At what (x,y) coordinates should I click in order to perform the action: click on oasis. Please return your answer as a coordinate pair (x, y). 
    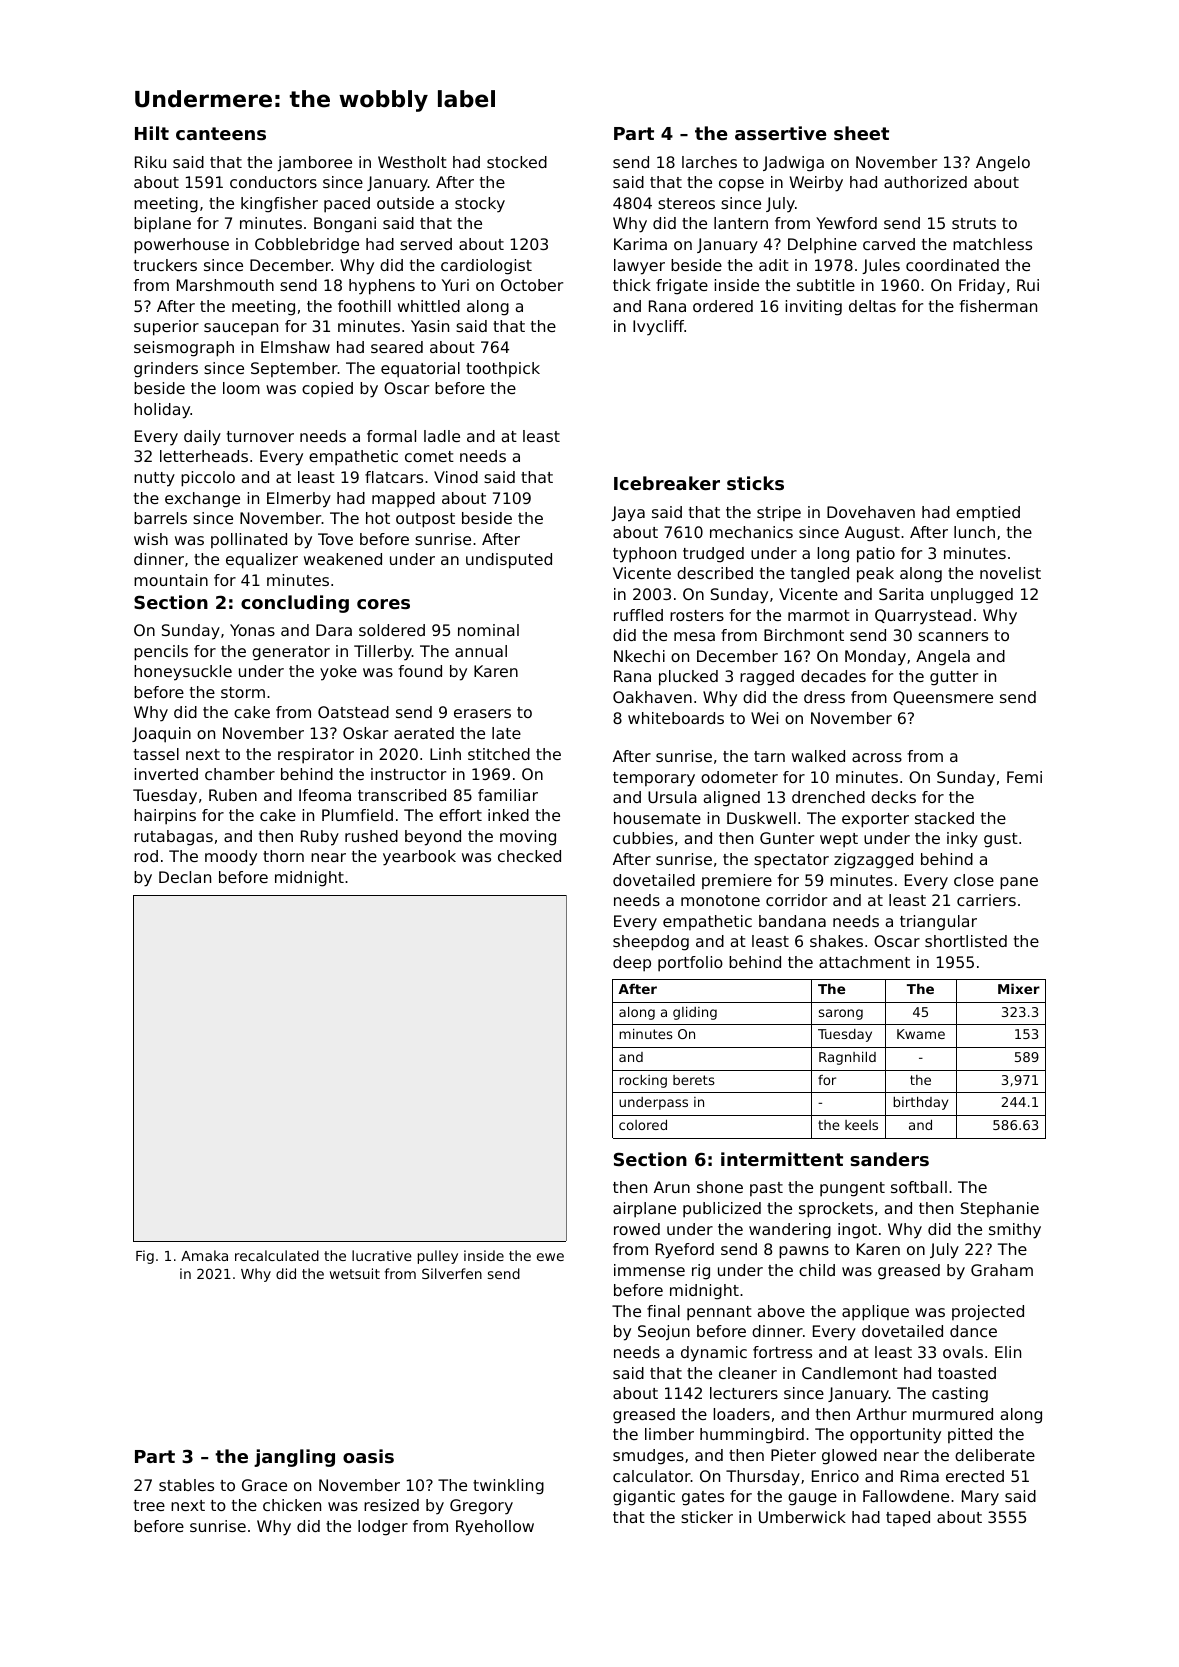
    Looking at the image, I should click on (368, 1456).
